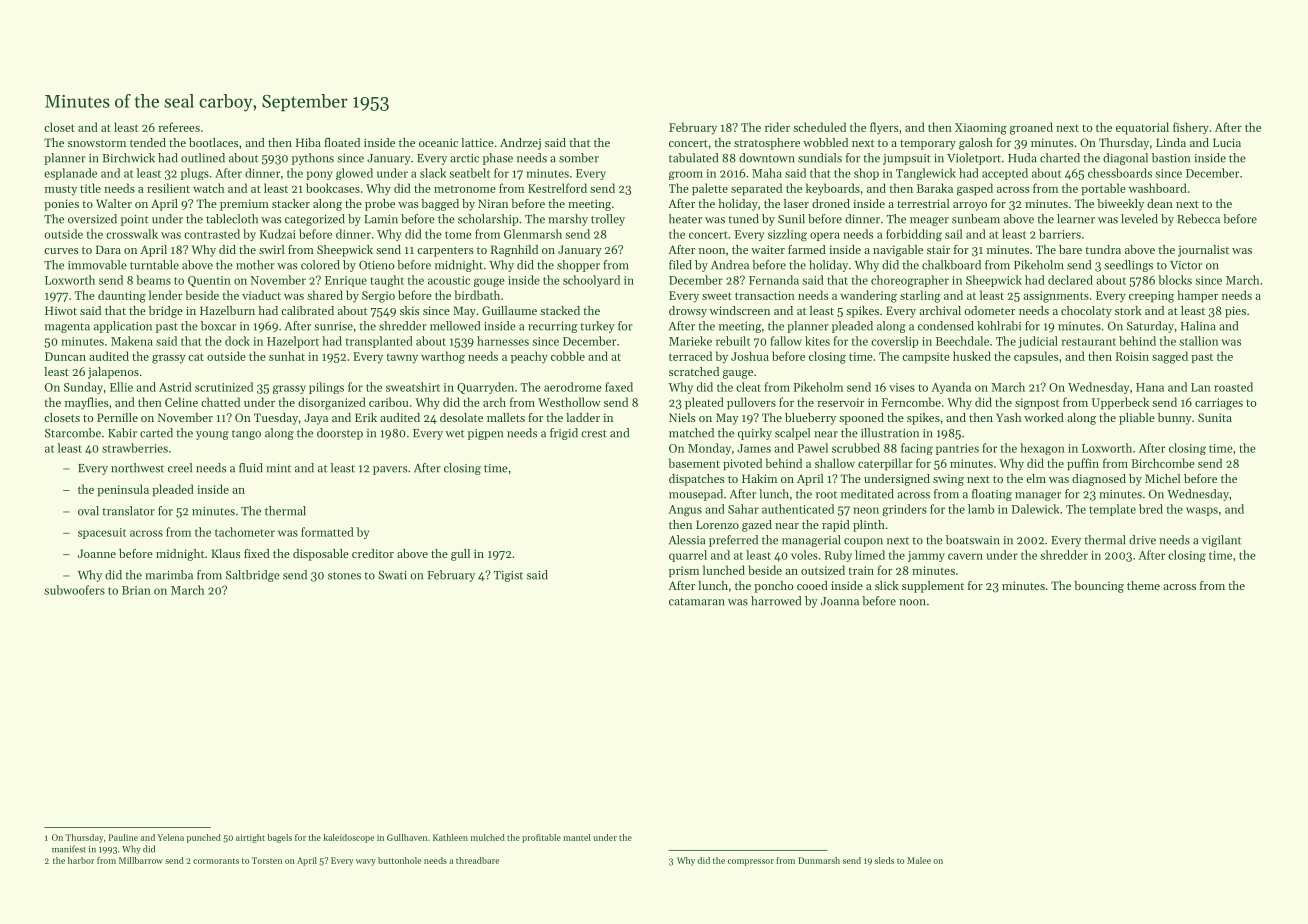 The width and height of the image is (1308, 924). I want to click on equatorial, so click(1142, 128).
